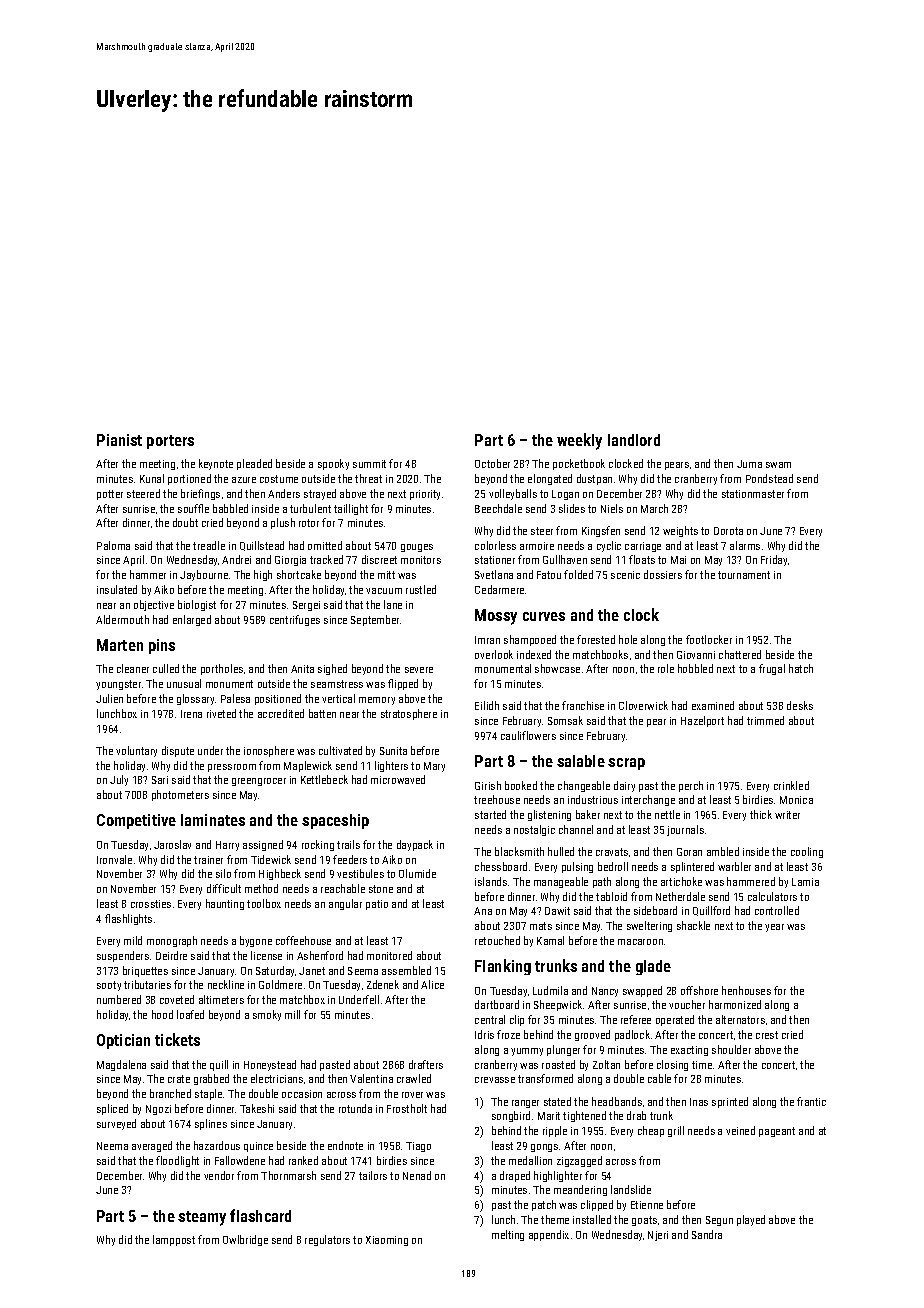 This screenshot has height=1308, width=924. What do you see at coordinates (340, 750) in the screenshot?
I see `cultivated` at bounding box center [340, 750].
